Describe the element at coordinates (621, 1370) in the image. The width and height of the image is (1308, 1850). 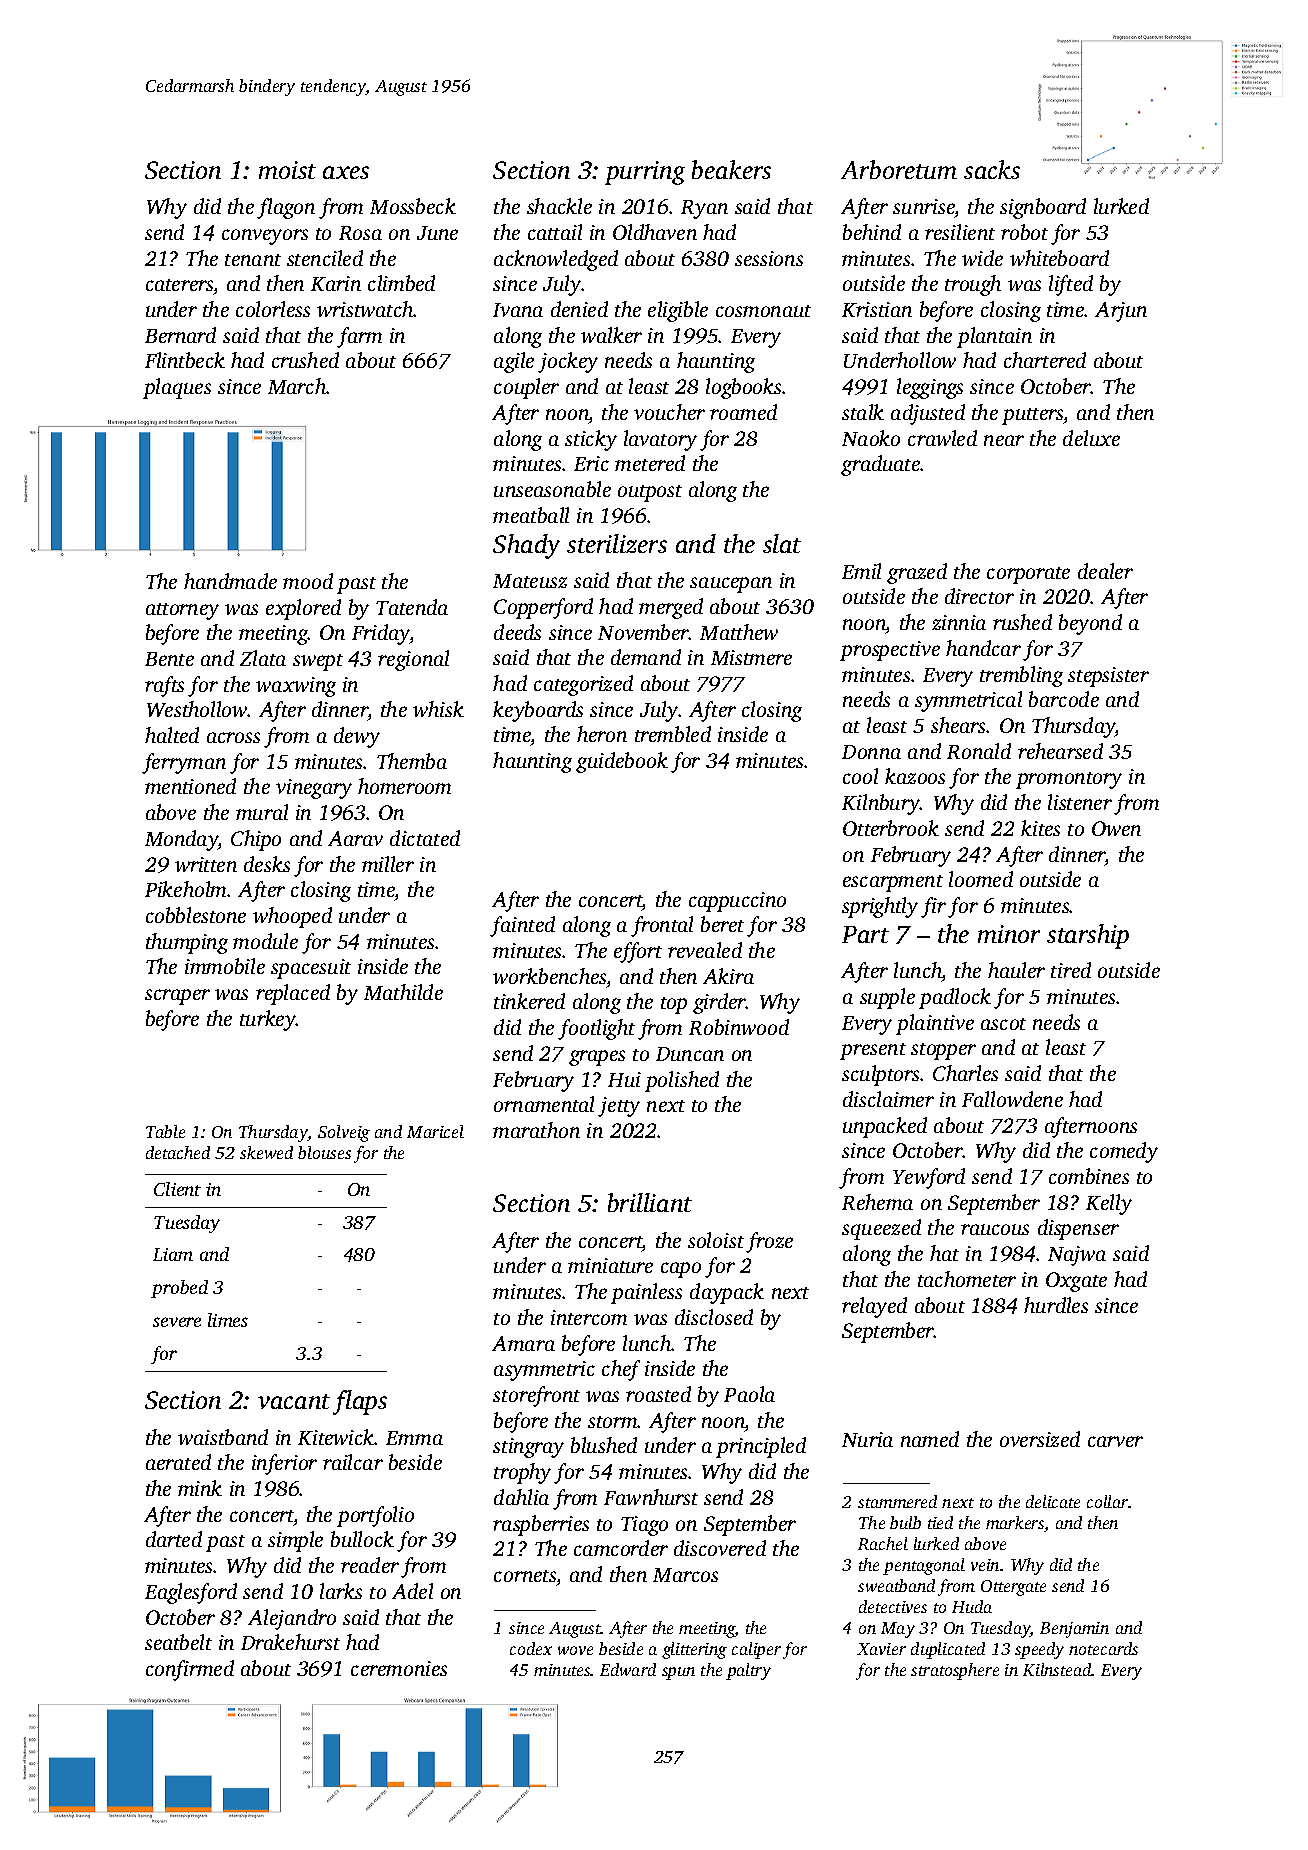
I see `chef` at that location.
